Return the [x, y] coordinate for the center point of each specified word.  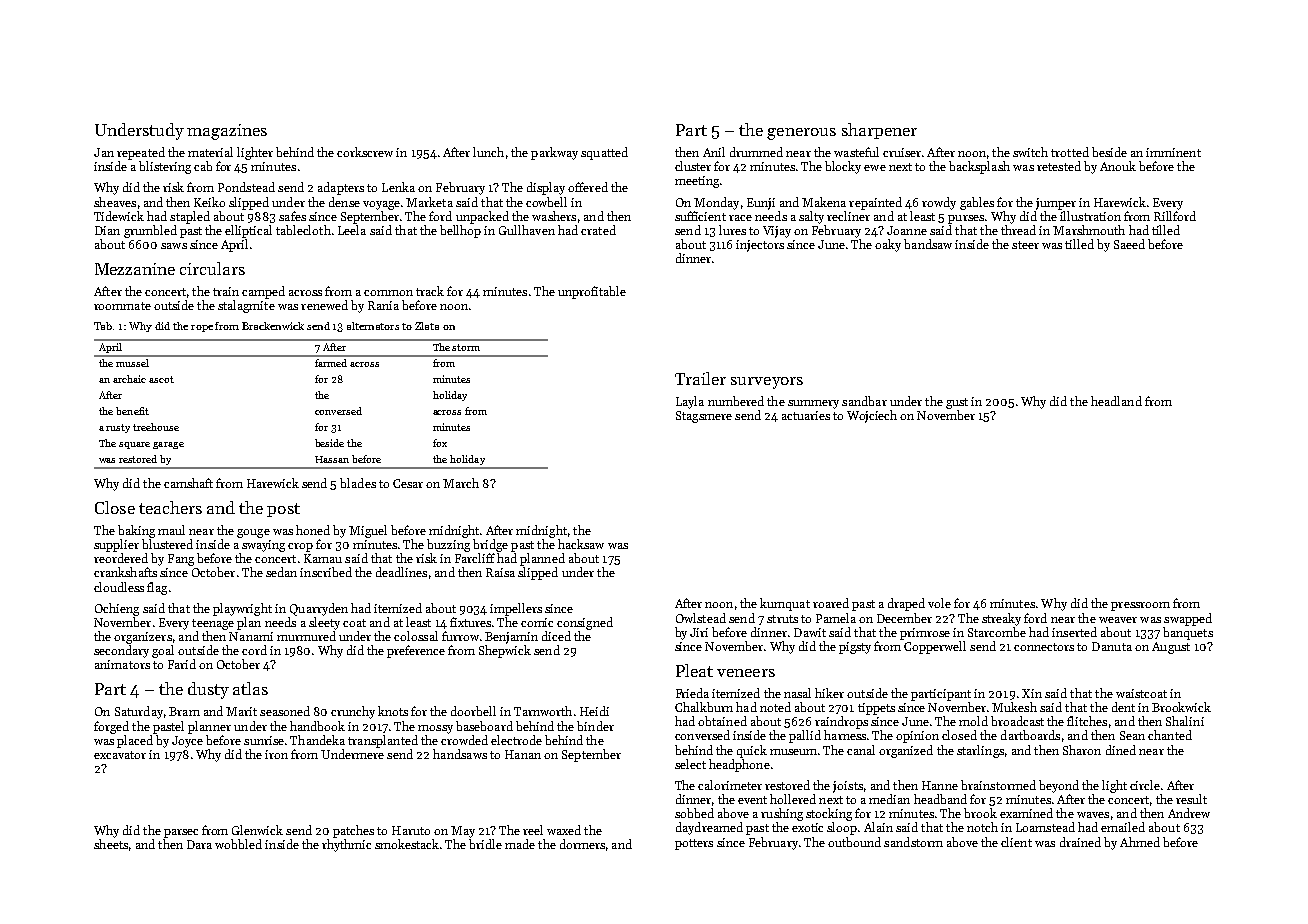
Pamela [836, 618]
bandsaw [928, 244]
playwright [242, 609]
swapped [1188, 619]
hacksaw [581, 544]
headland [1116, 401]
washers [554, 216]
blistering [165, 167]
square [134, 445]
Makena [824, 202]
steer [1025, 245]
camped [263, 292]
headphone [739, 765]
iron [276, 754]
